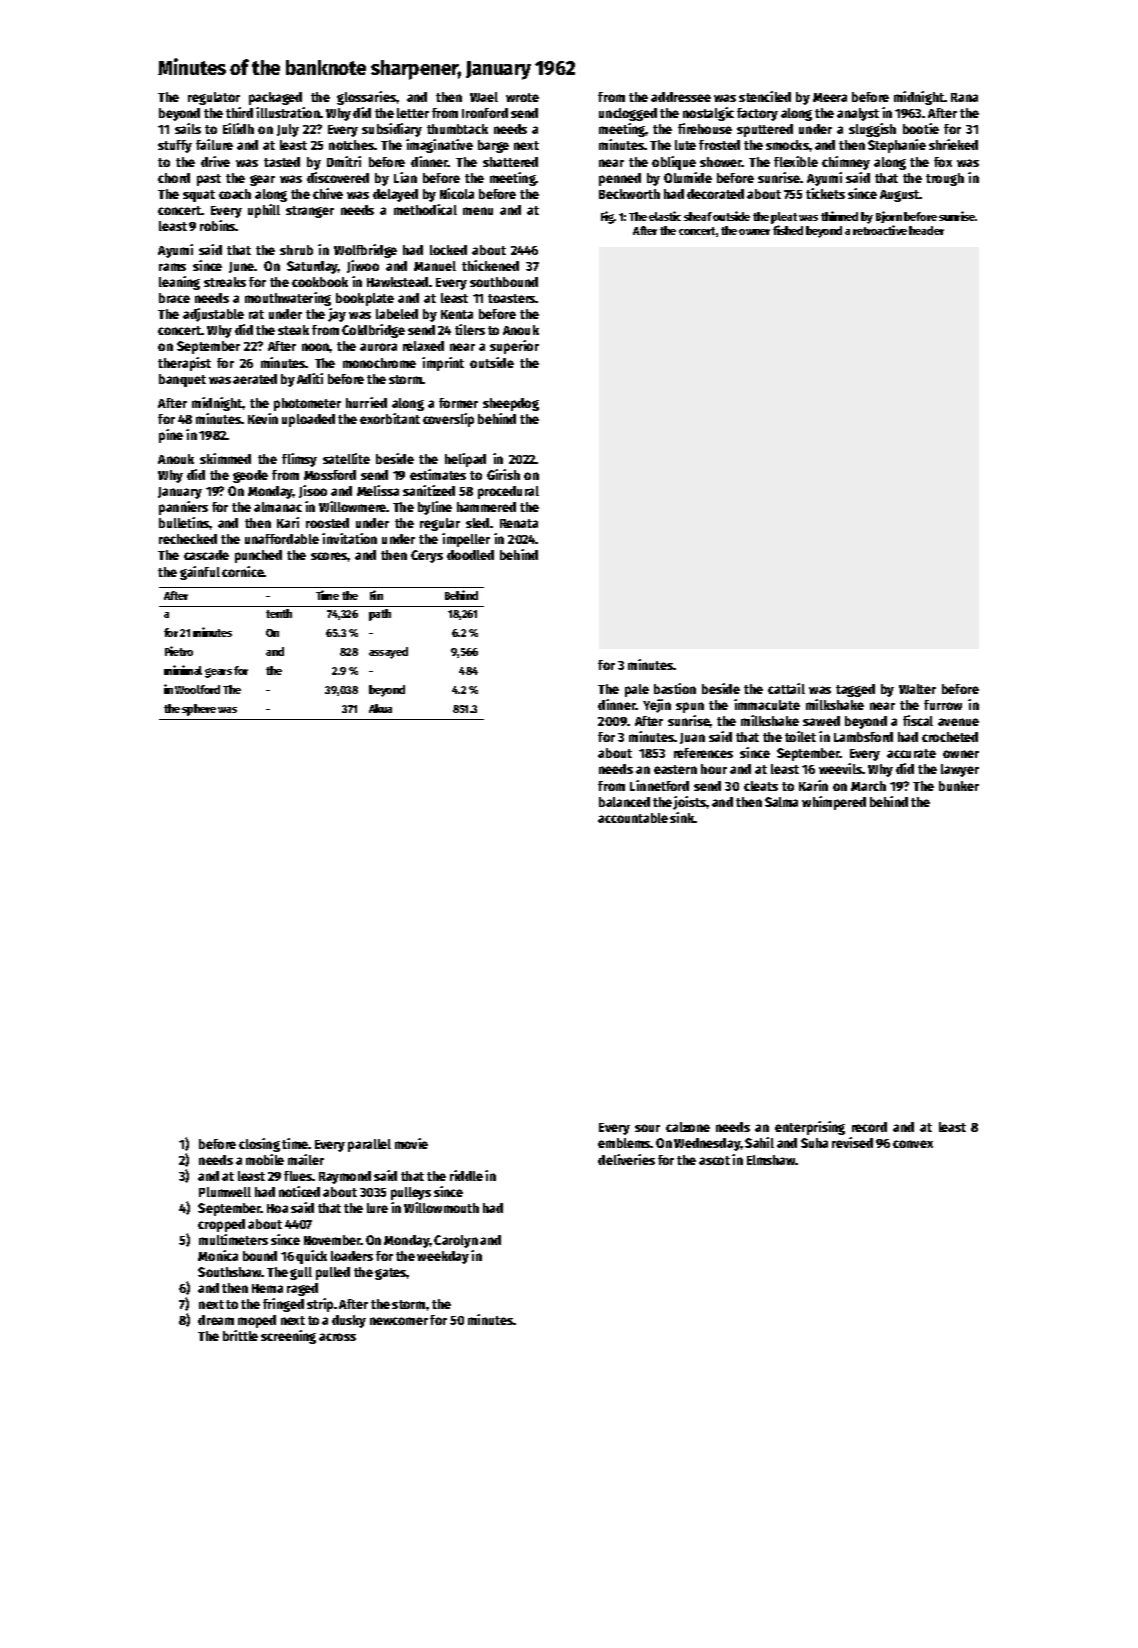  Describe the element at coordinates (917, 689) in the document. I see `Walter` at that location.
